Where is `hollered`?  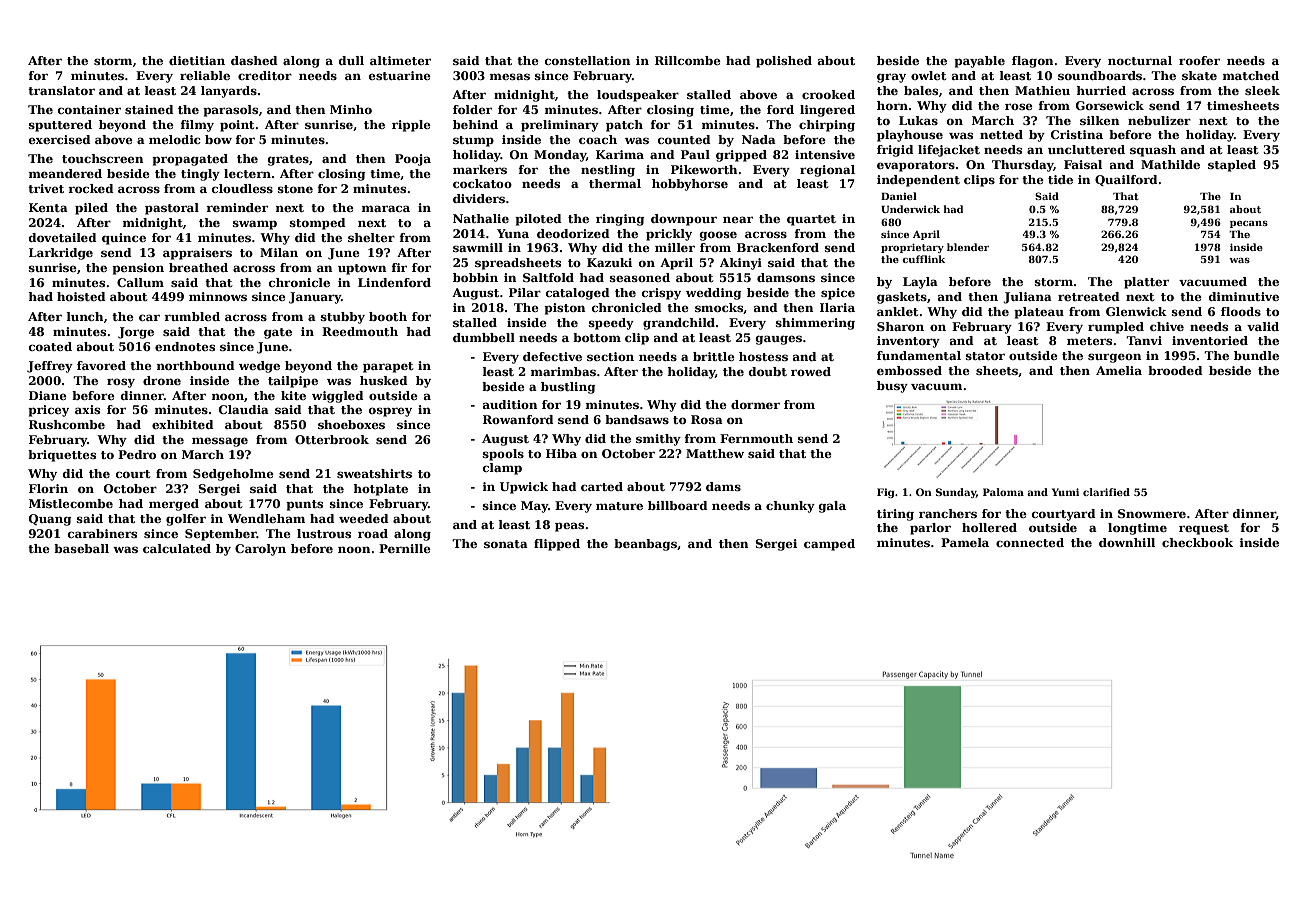
hollered is located at coordinates (989, 527).
